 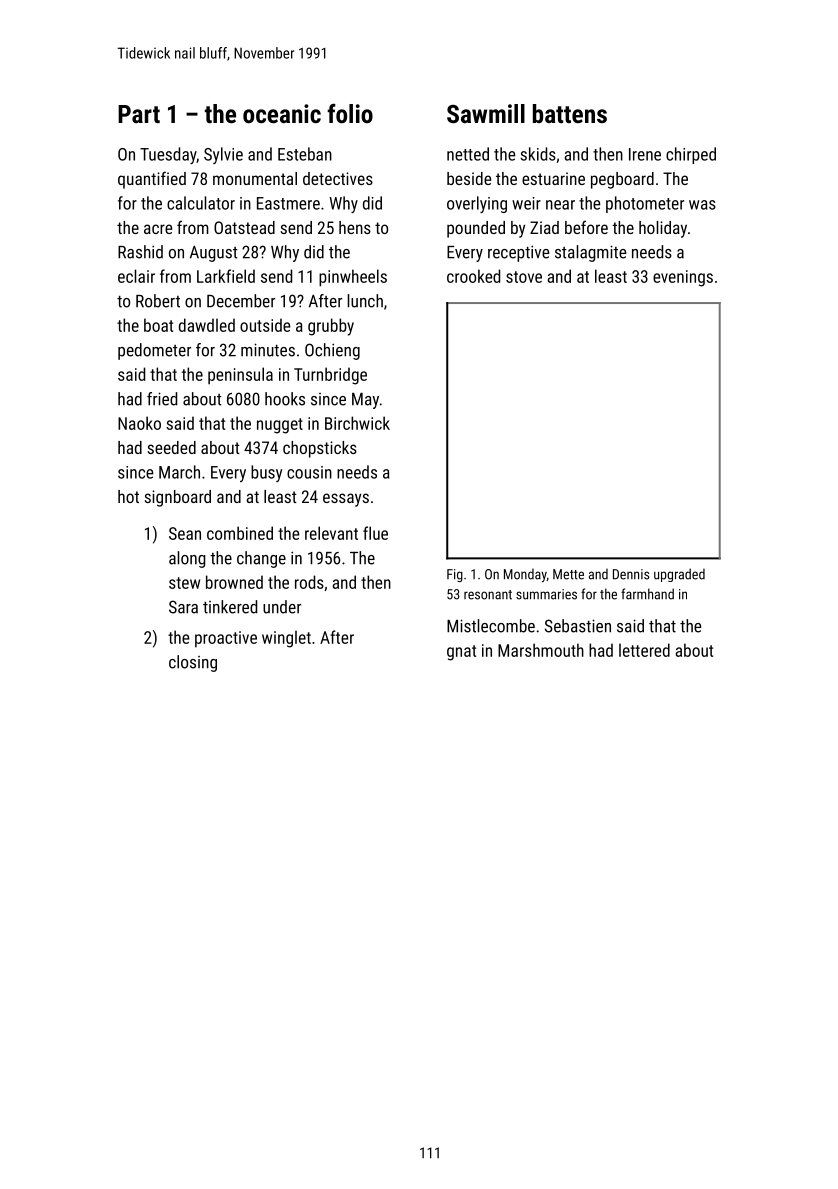 I want to click on evenings, so click(x=683, y=278).
